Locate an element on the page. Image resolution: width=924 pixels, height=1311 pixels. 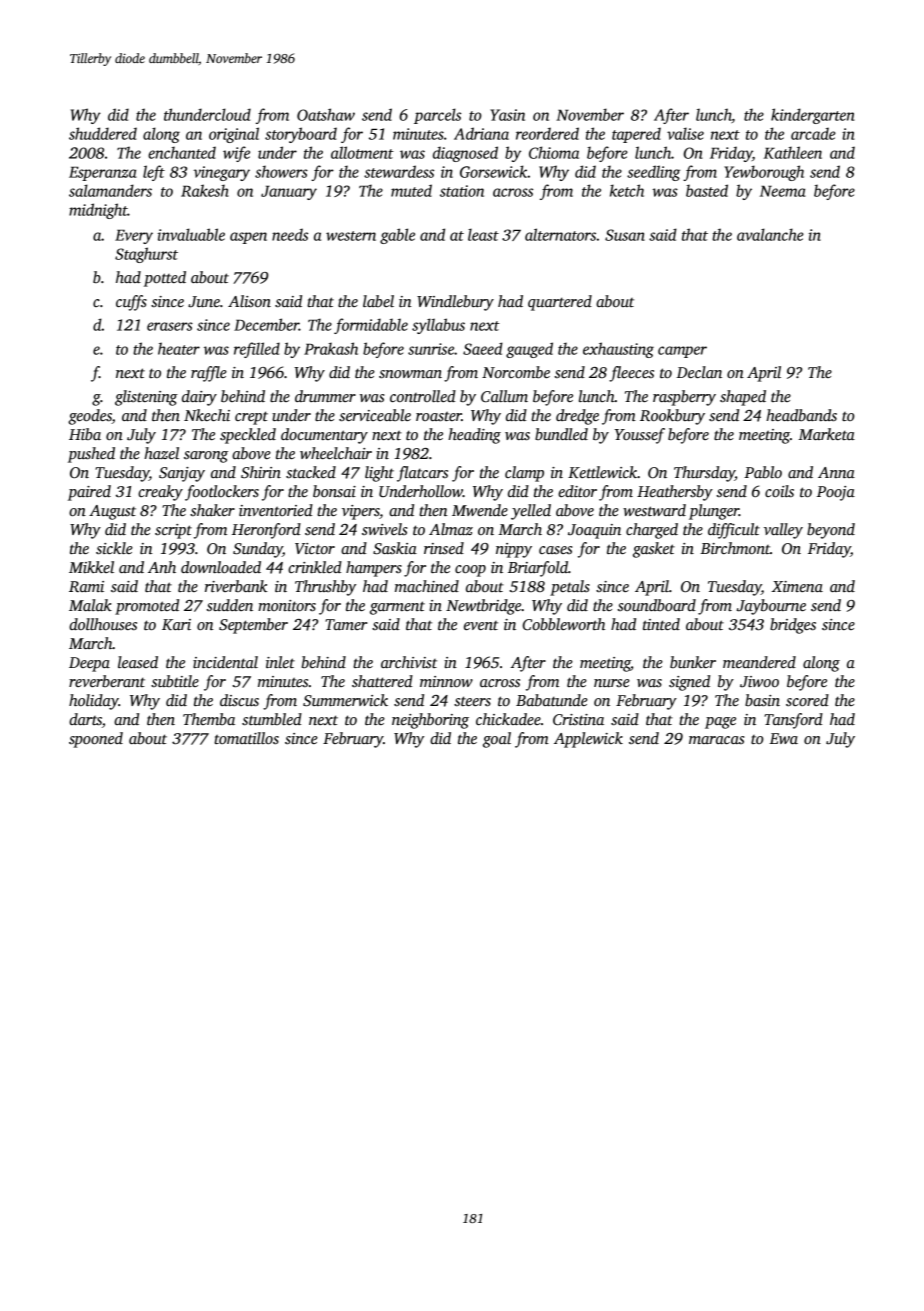
Neema is located at coordinates (783, 191).
